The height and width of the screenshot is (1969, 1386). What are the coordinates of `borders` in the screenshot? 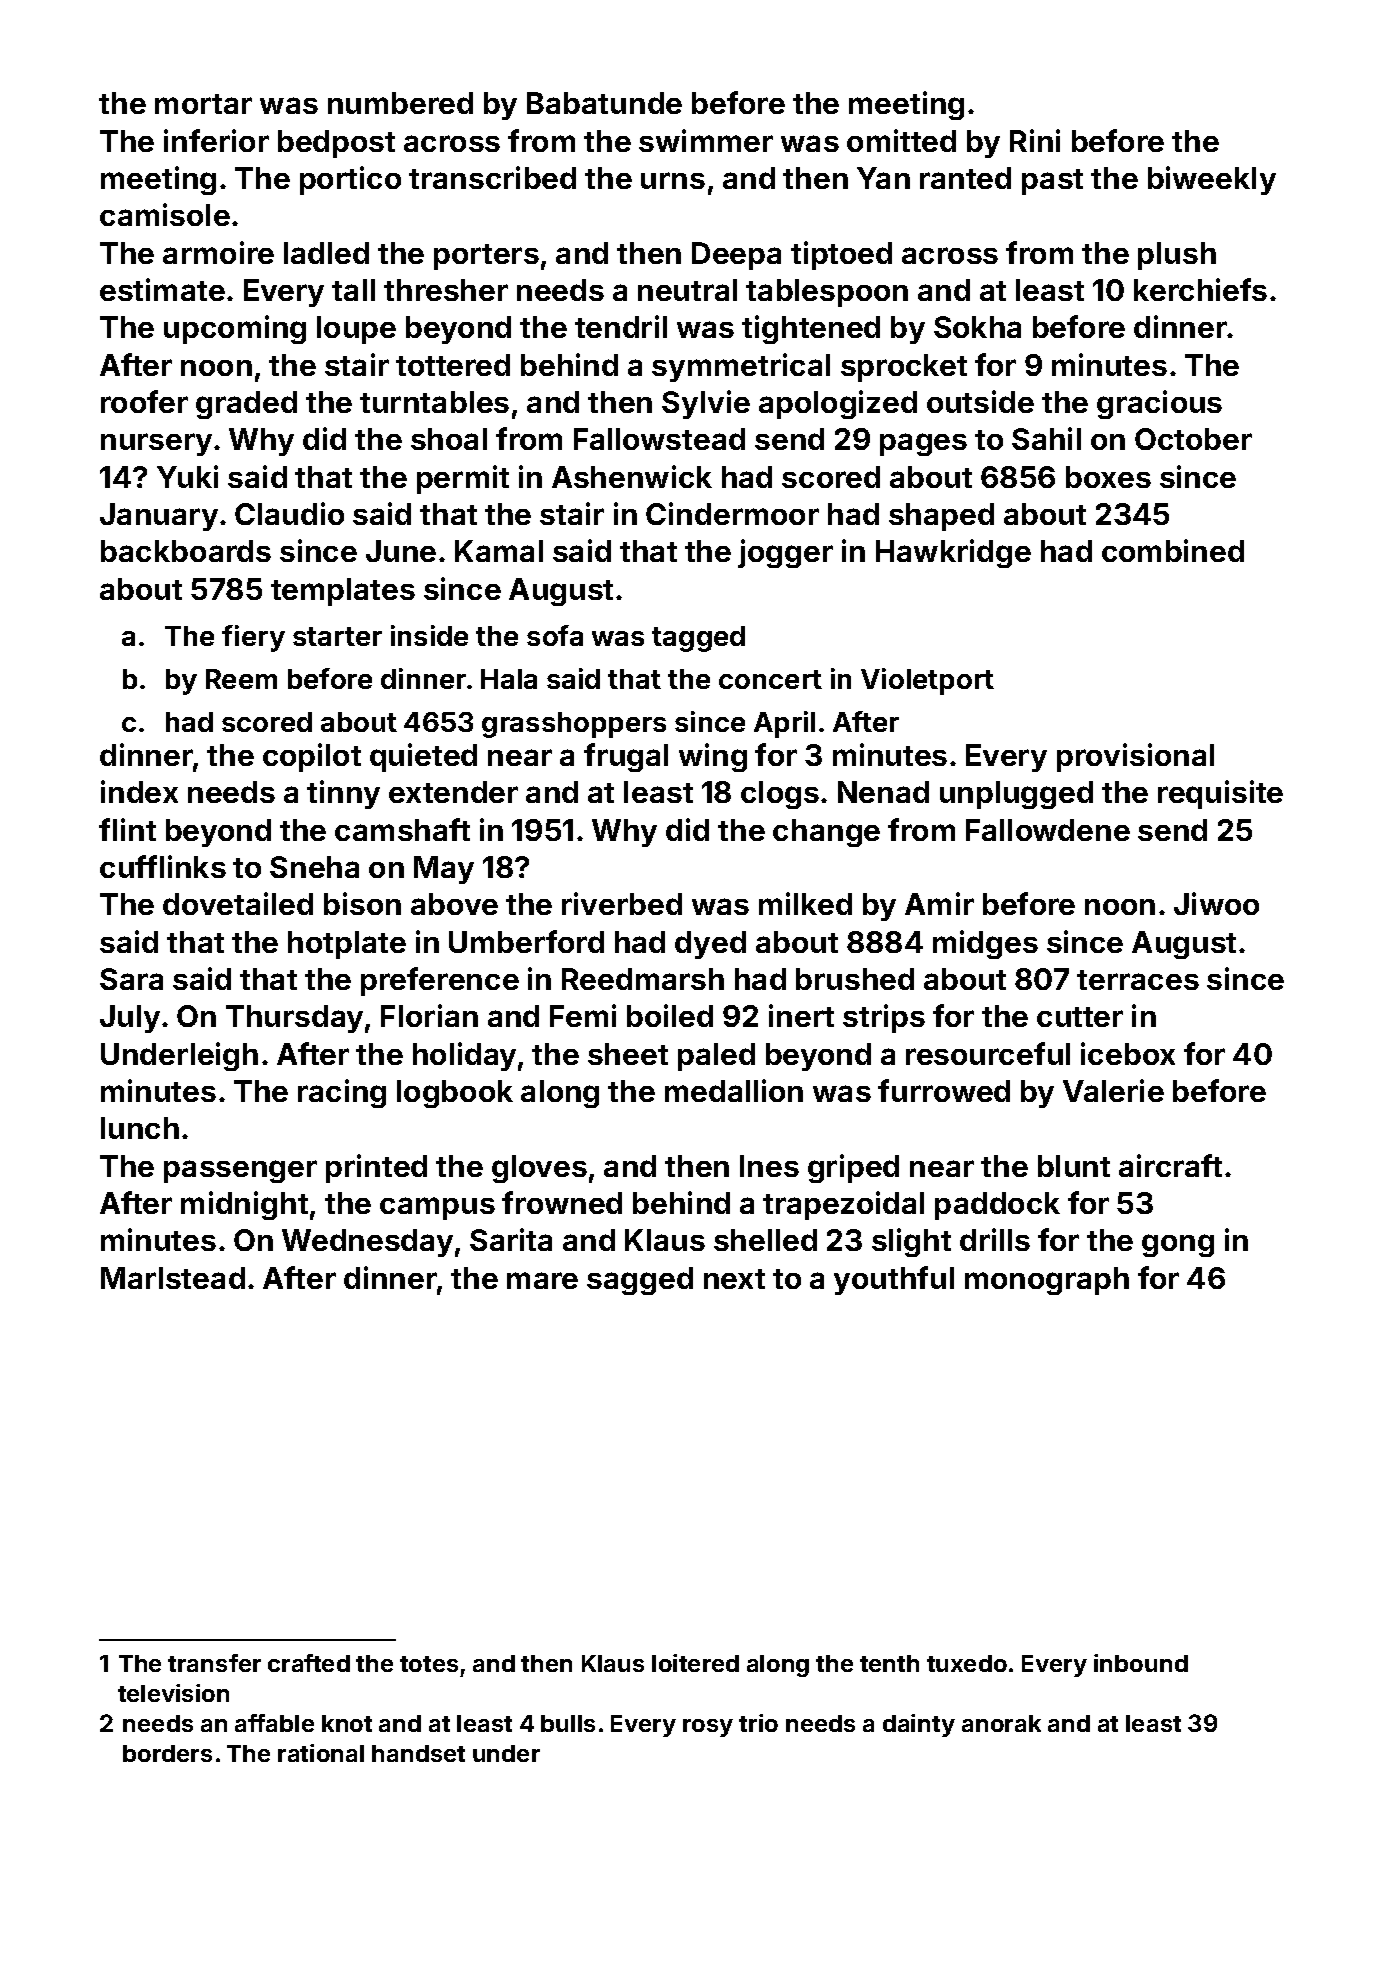 It's located at (167, 1753).
